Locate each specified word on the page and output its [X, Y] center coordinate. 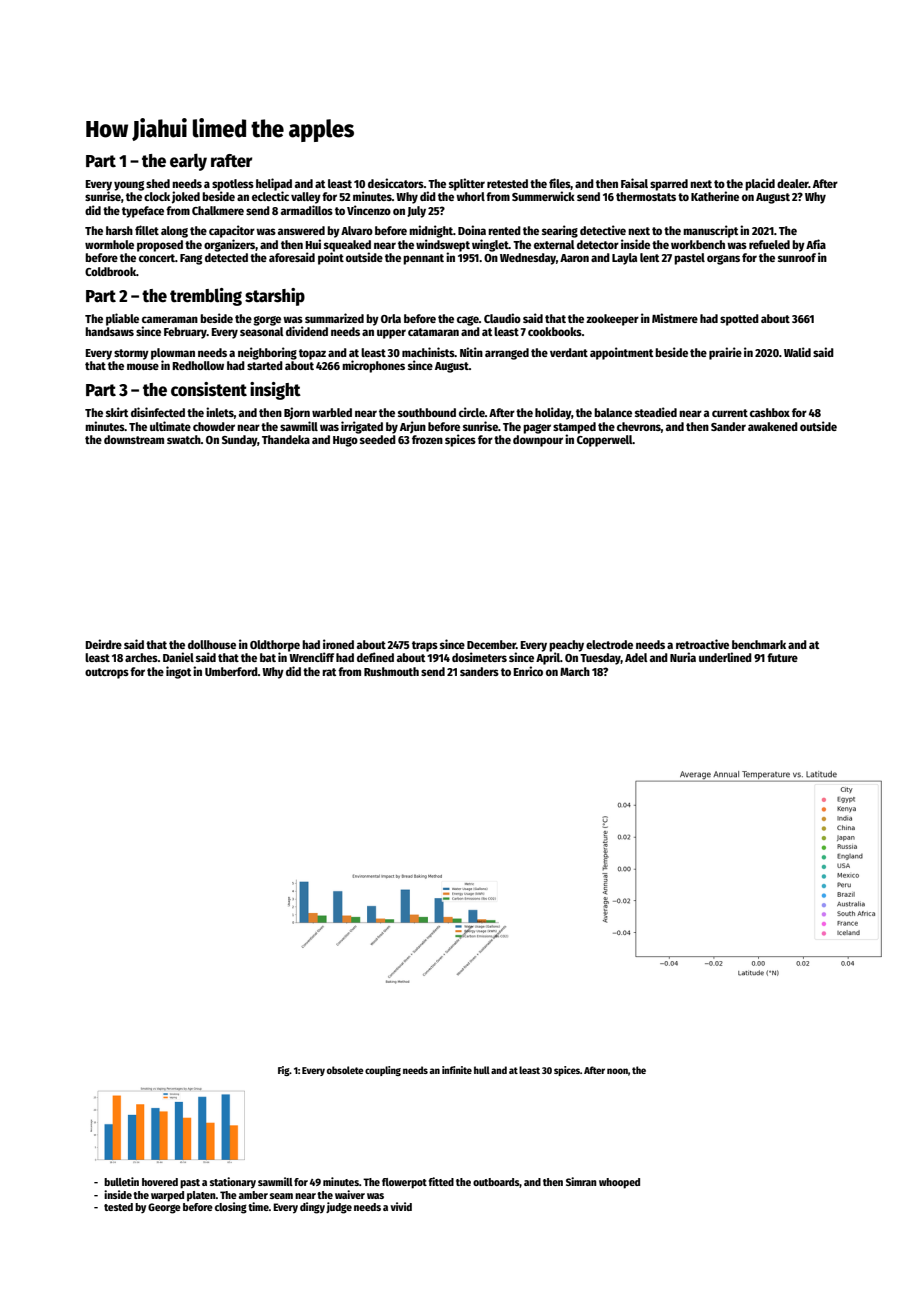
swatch [184, 439]
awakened [773, 426]
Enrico [528, 671]
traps [425, 646]
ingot [178, 672]
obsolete [345, 1070]
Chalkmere [218, 210]
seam [281, 1196]
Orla [391, 318]
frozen [427, 439]
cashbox [770, 412]
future [782, 657]
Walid [797, 352]
